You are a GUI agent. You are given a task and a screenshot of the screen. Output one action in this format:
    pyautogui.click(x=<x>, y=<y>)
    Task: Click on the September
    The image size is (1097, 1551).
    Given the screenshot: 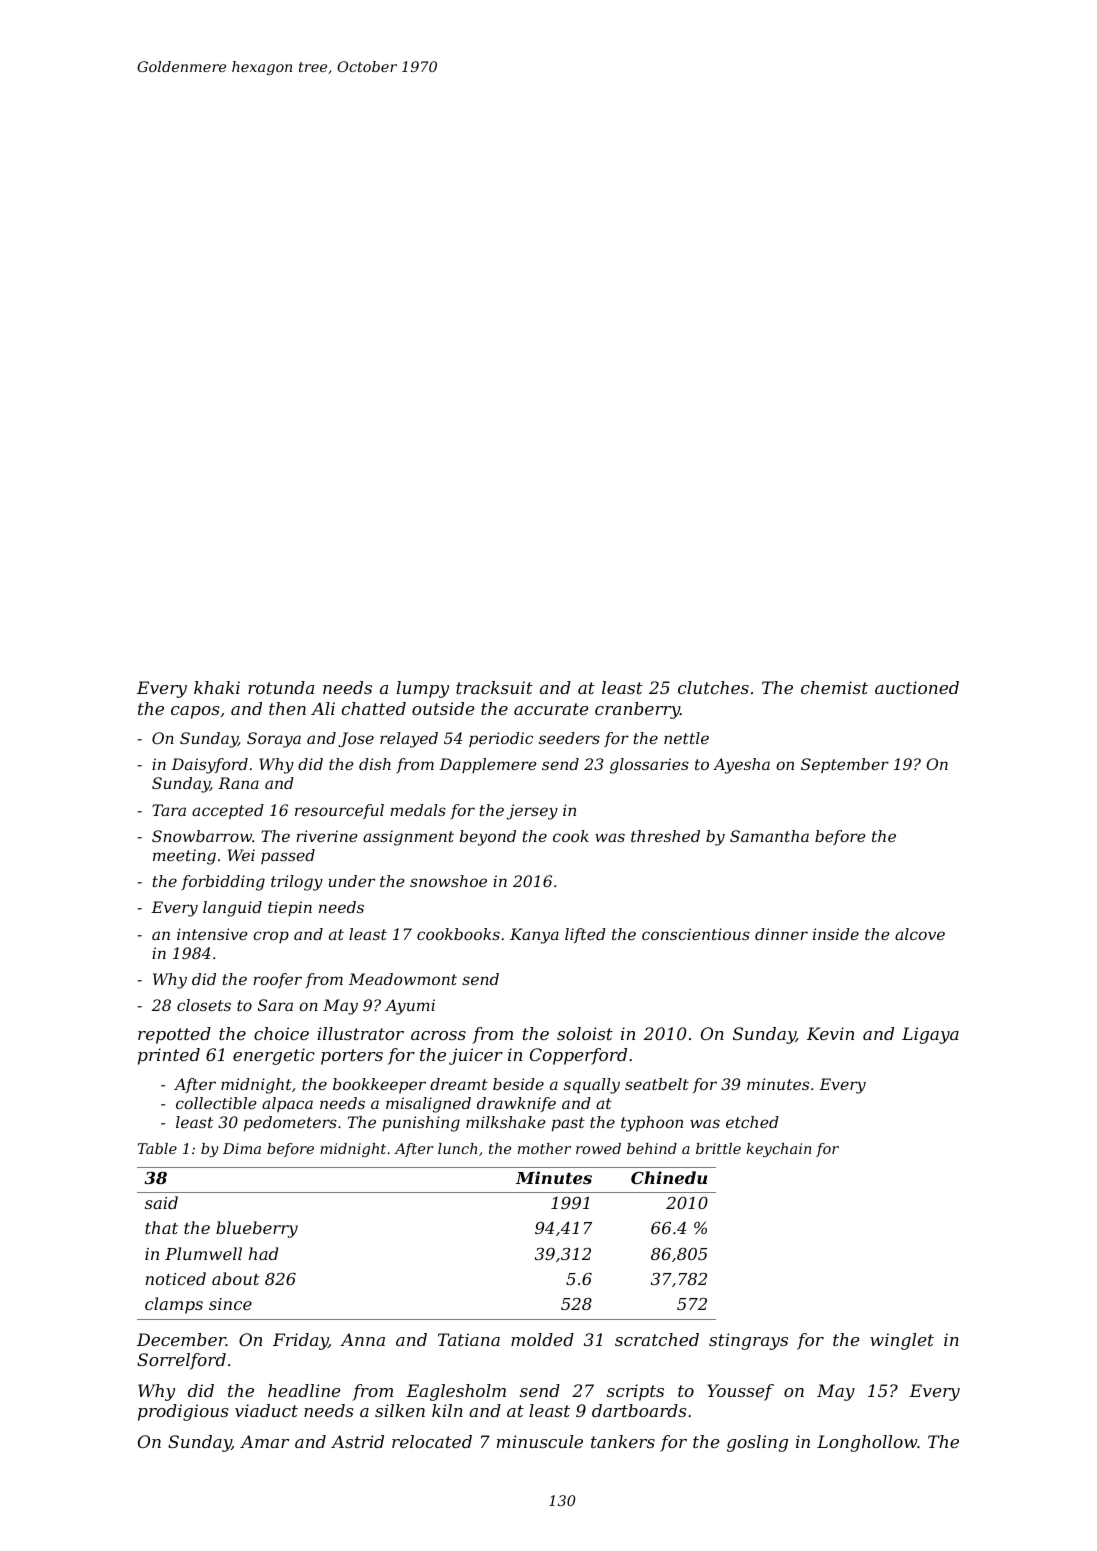 What is the action you would take?
    pyautogui.click(x=845, y=765)
